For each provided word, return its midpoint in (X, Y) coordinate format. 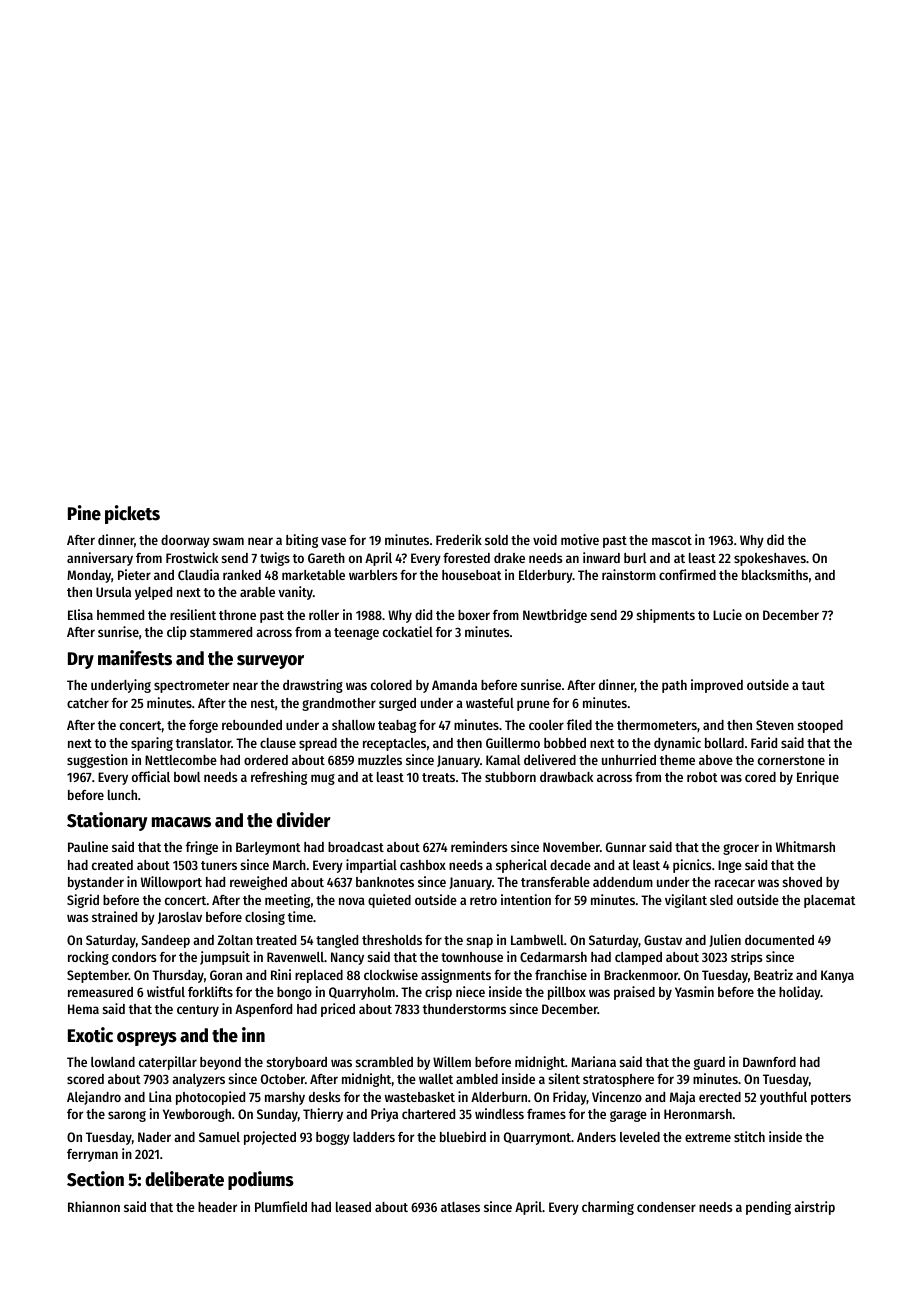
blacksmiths (775, 574)
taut (813, 685)
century (198, 1011)
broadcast (356, 847)
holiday (800, 993)
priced (338, 1010)
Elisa (80, 614)
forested (466, 558)
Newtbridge (555, 616)
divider (303, 820)
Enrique (818, 778)
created (112, 865)
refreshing (279, 778)
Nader (154, 1137)
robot (702, 777)
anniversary (100, 559)
